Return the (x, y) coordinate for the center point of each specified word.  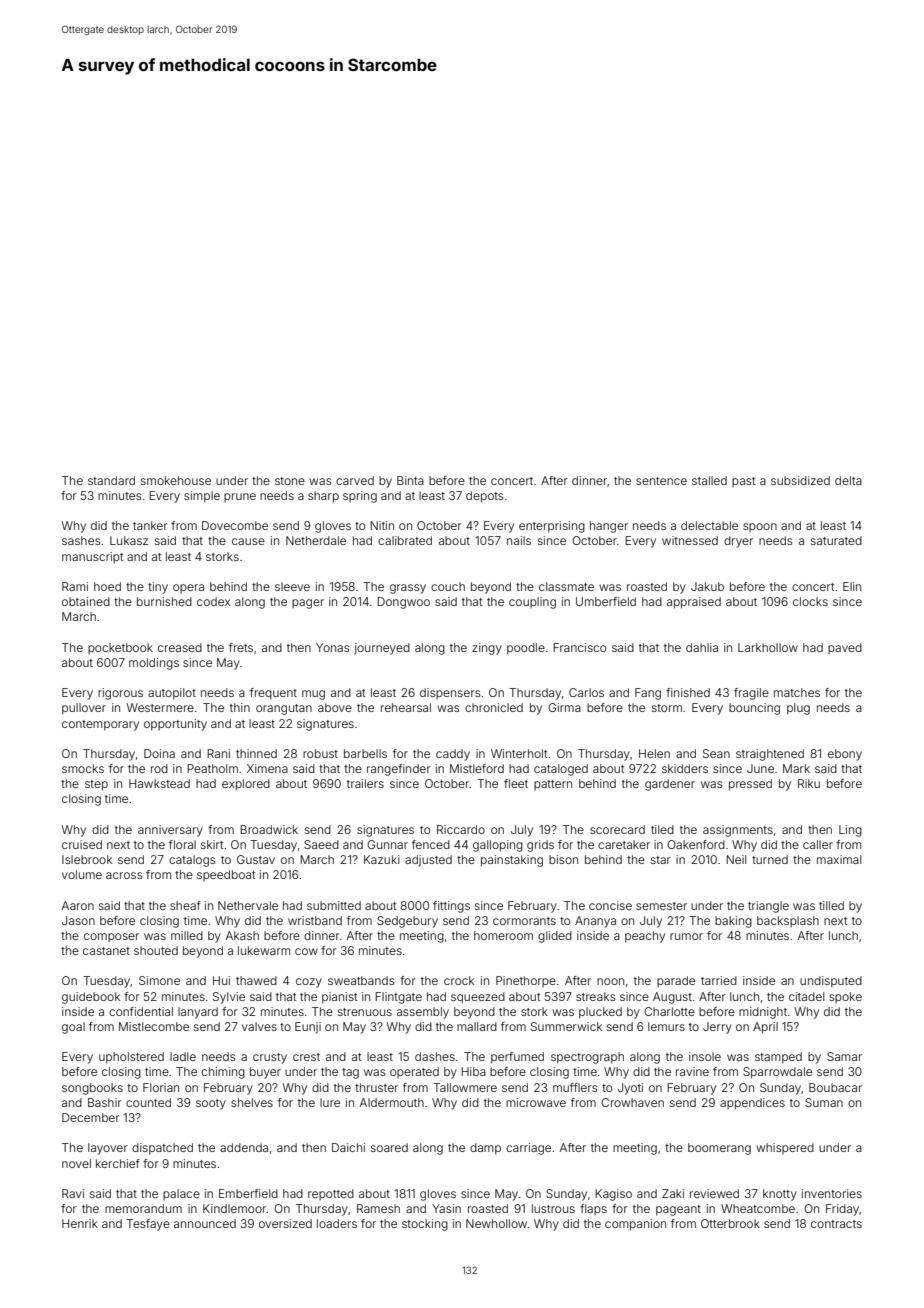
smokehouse (176, 480)
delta (848, 480)
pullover (84, 709)
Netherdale (316, 540)
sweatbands (361, 980)
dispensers (450, 693)
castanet (106, 951)
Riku (809, 783)
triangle (768, 907)
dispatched (162, 1149)
